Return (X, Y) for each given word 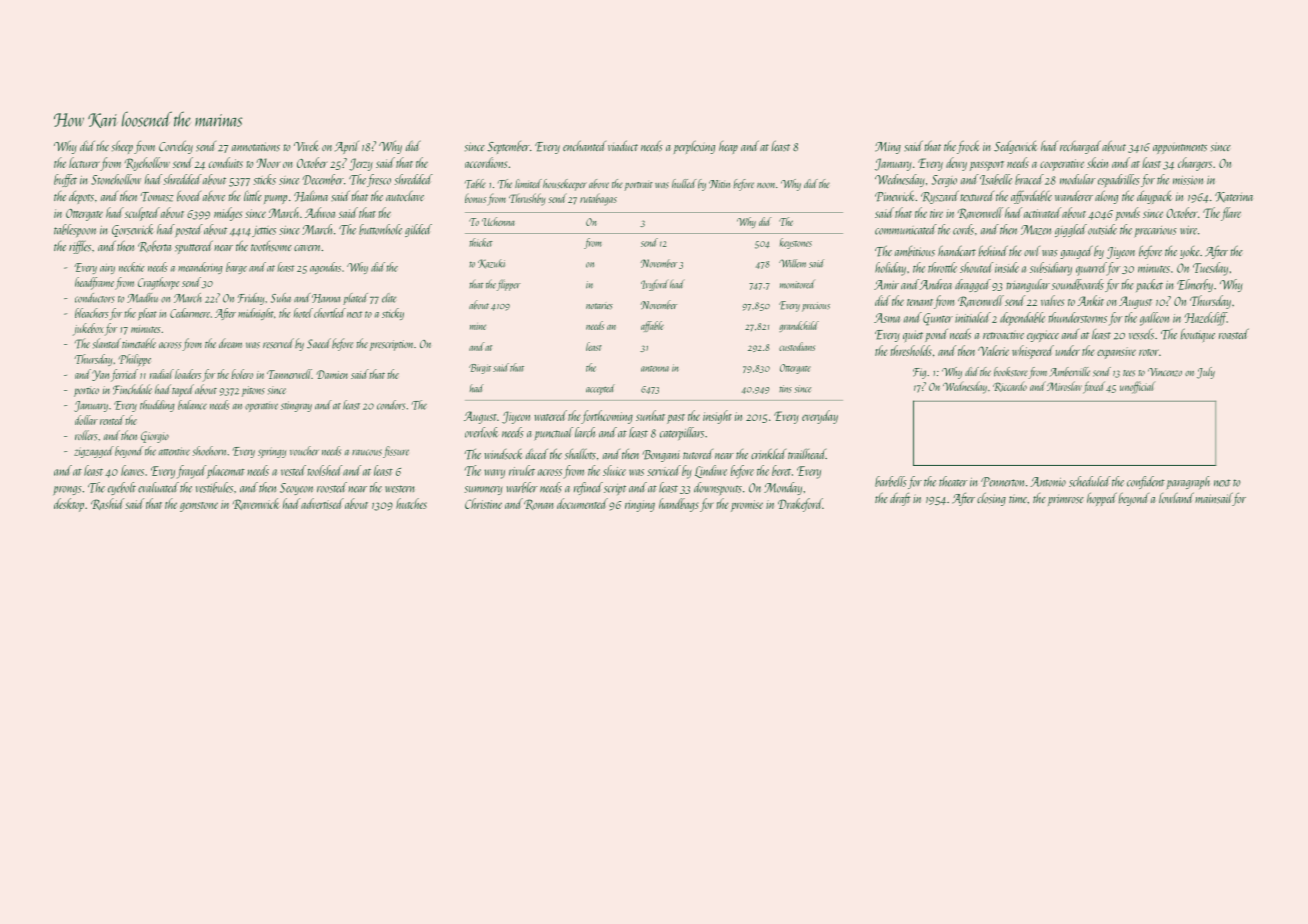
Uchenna (498, 221)
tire (936, 213)
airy (107, 269)
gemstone (199, 507)
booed (189, 196)
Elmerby (1195, 285)
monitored (797, 284)
